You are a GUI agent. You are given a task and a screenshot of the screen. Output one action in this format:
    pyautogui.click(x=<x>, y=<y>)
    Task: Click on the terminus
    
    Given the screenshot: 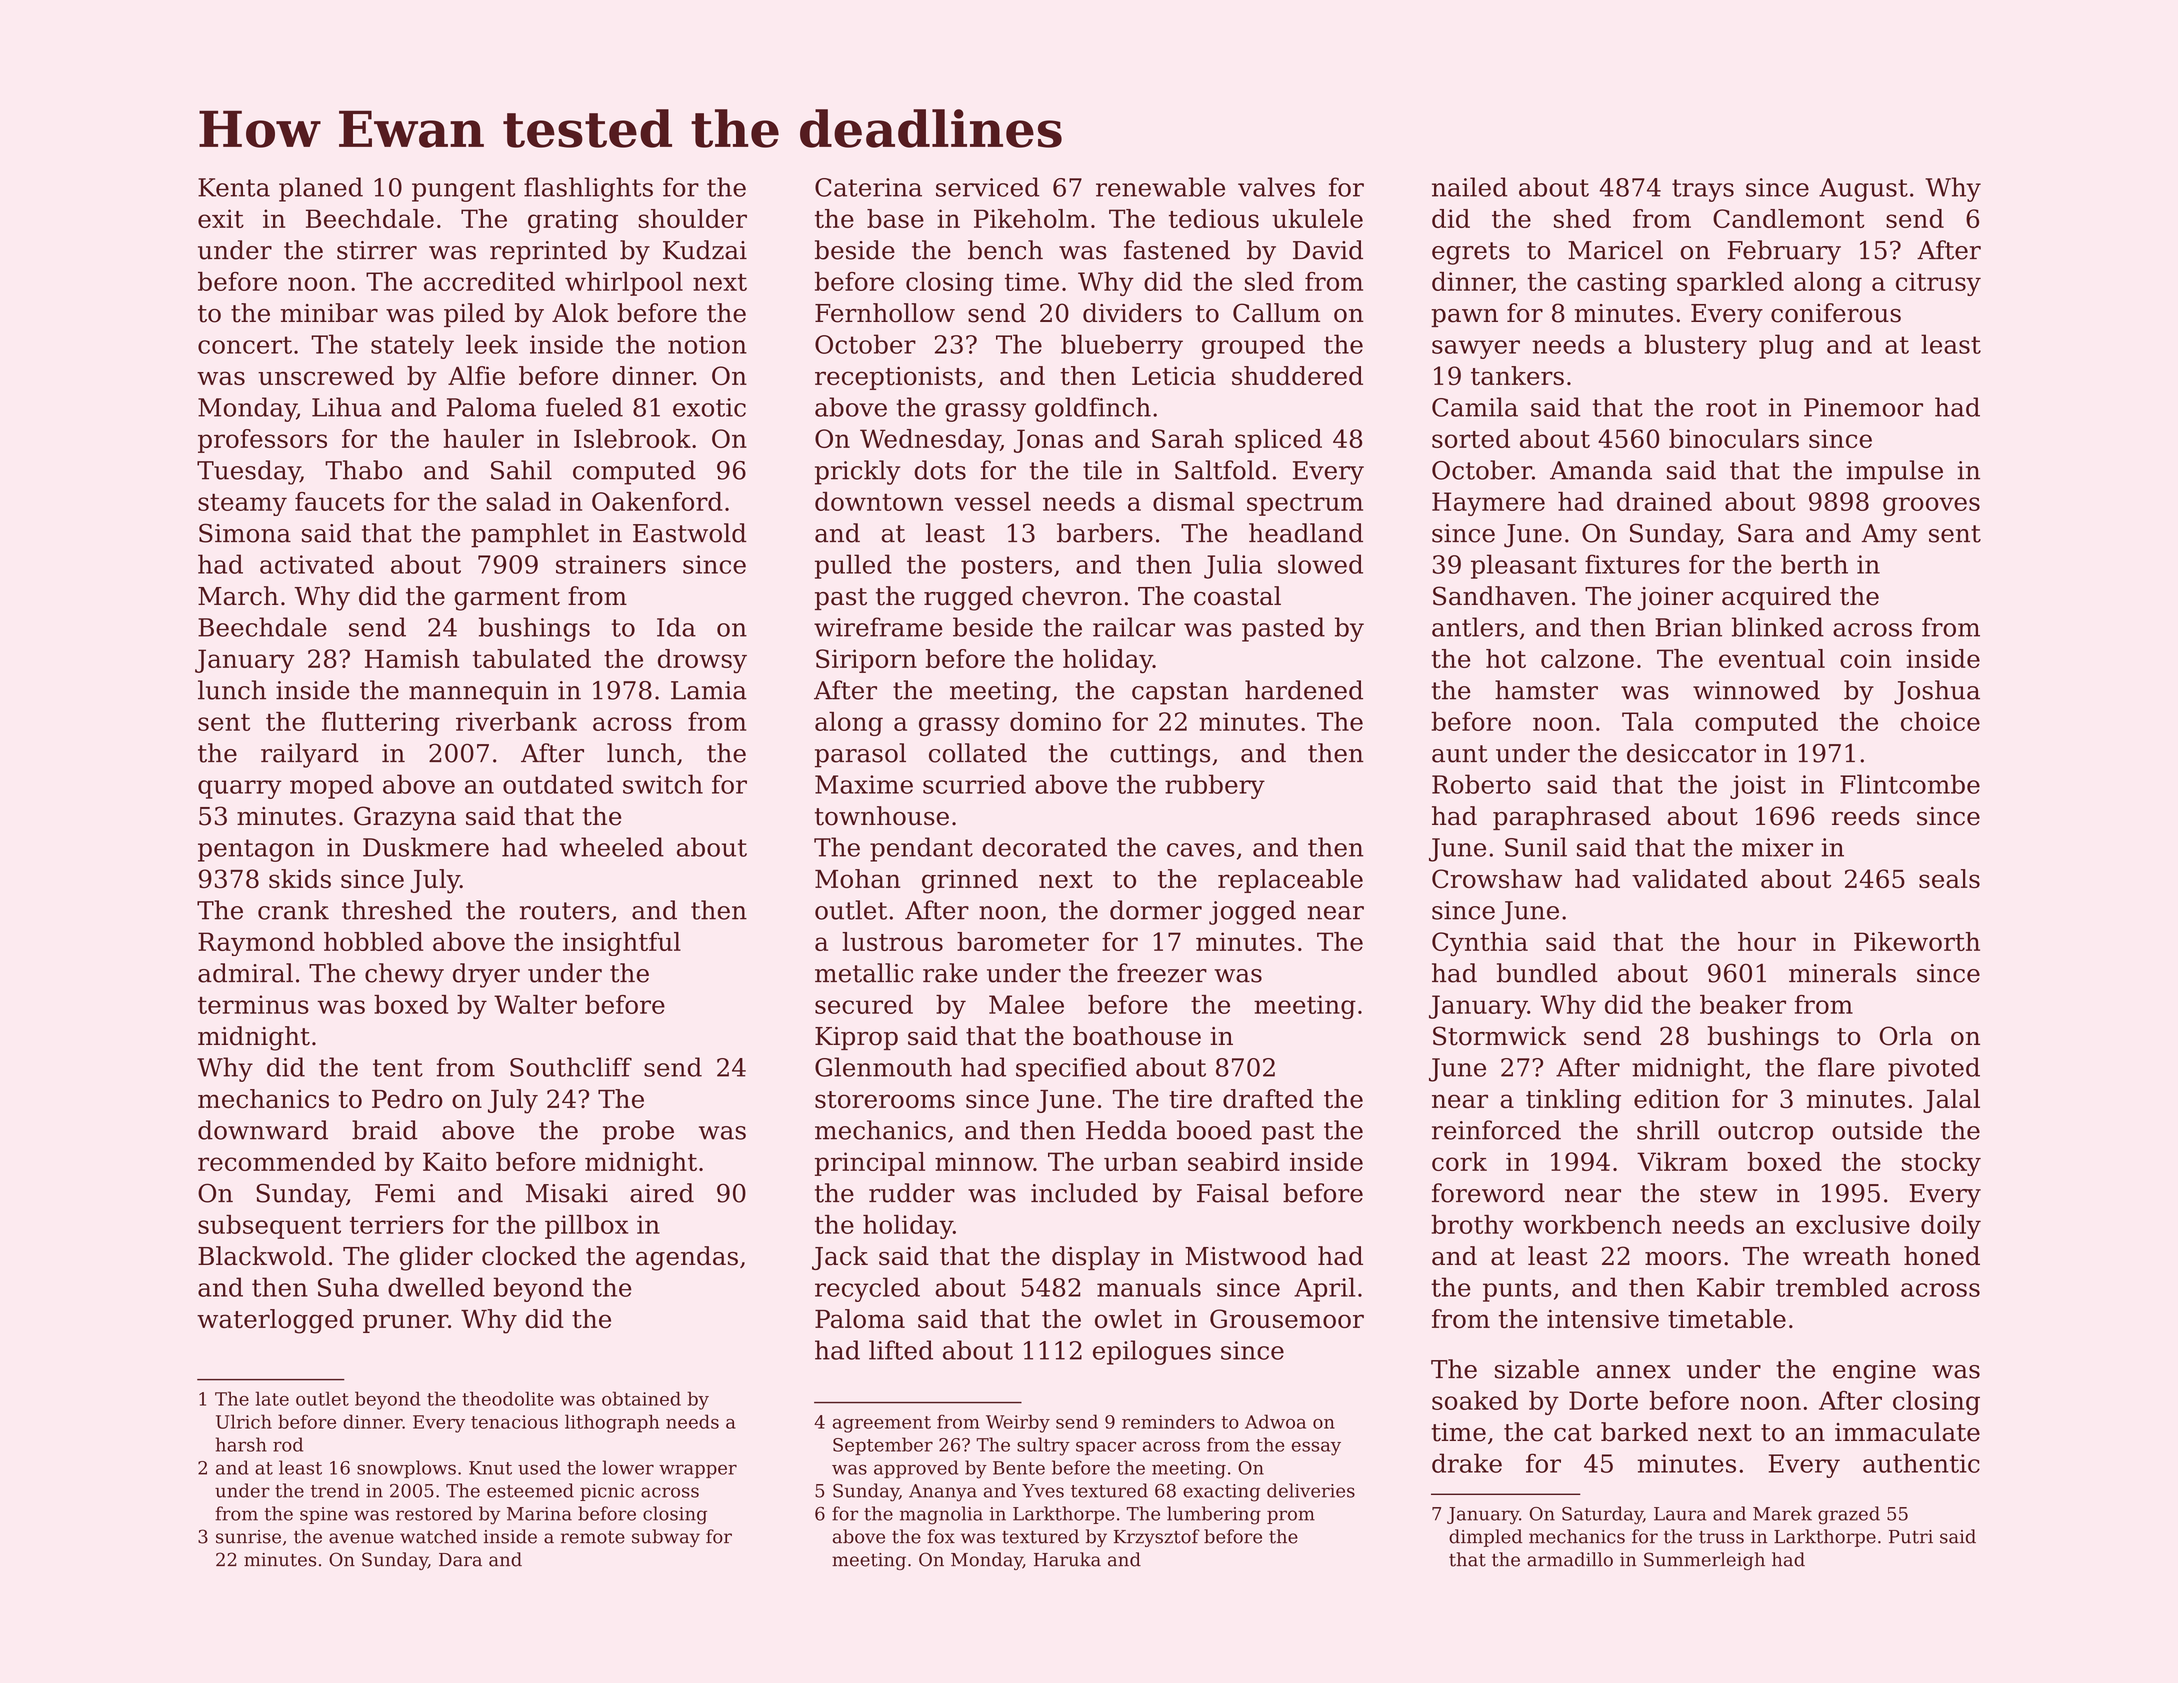 What is the action you would take?
    pyautogui.click(x=253, y=1004)
